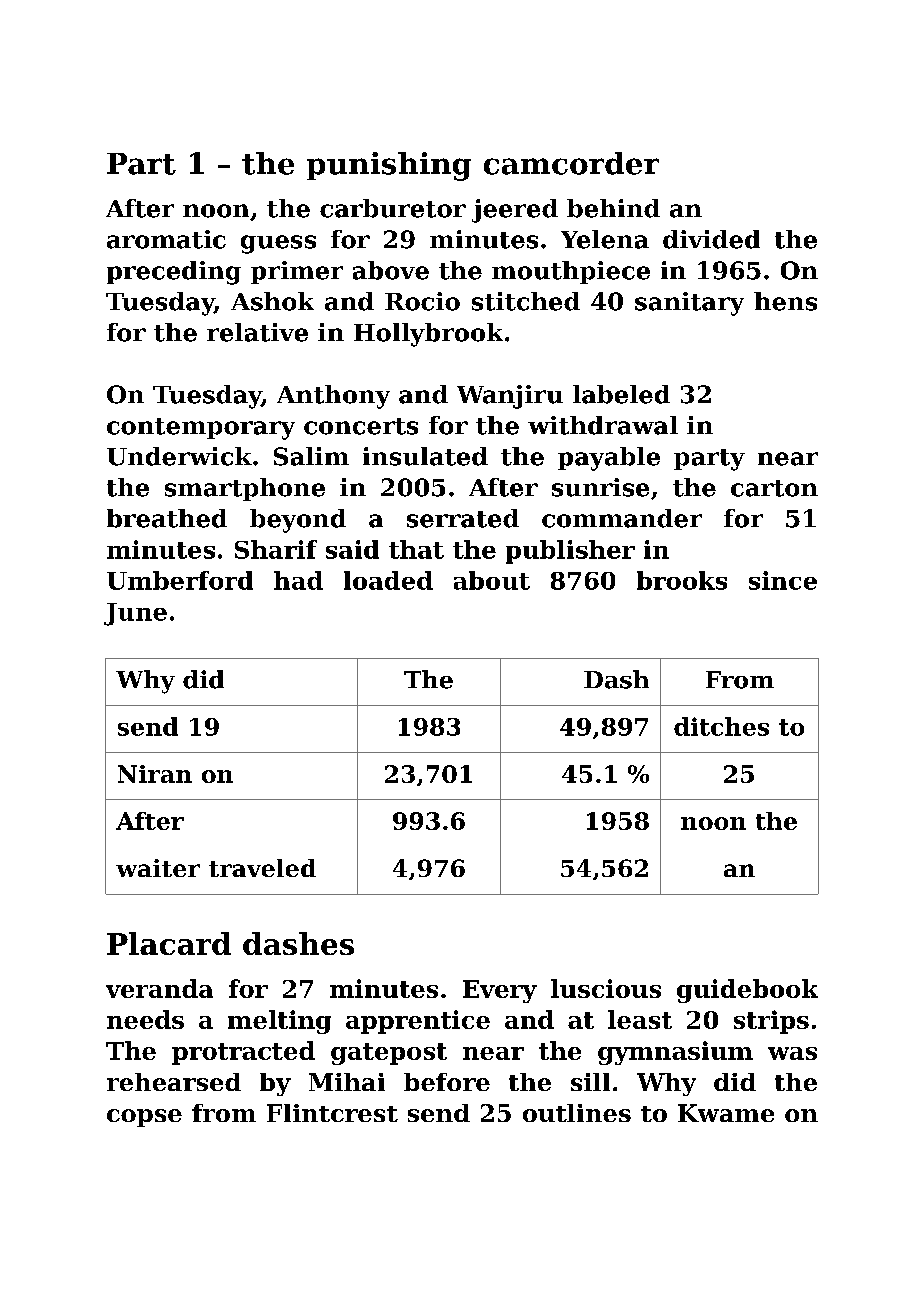 The height and width of the screenshot is (1311, 924). I want to click on guidebook, so click(747, 991).
